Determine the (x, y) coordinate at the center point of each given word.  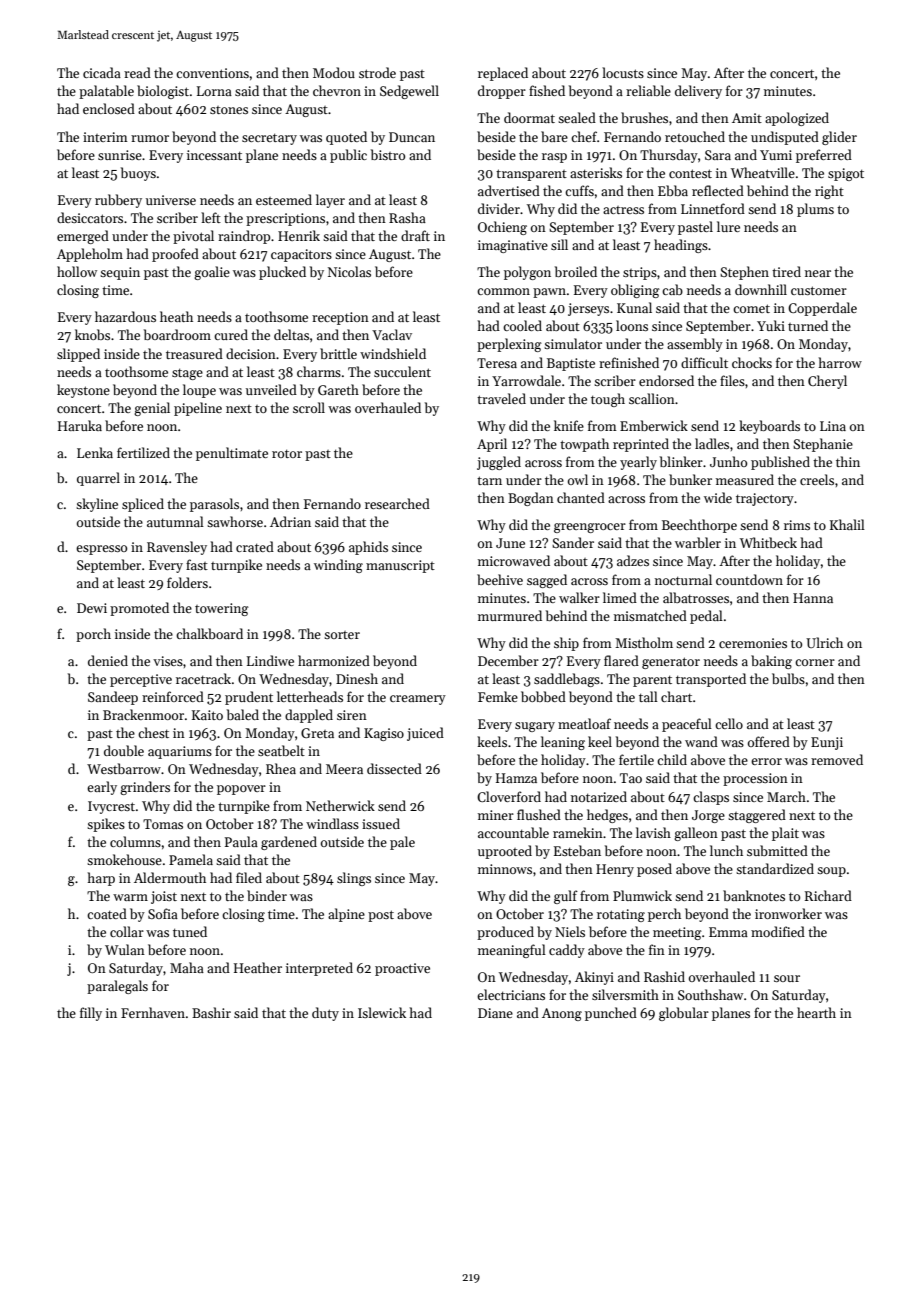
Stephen (744, 273)
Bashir (211, 1012)
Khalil (847, 524)
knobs (92, 334)
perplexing (509, 345)
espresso (101, 550)
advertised (509, 190)
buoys (138, 174)
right (829, 192)
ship (566, 644)
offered (769, 741)
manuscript (400, 566)
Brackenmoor (143, 714)
